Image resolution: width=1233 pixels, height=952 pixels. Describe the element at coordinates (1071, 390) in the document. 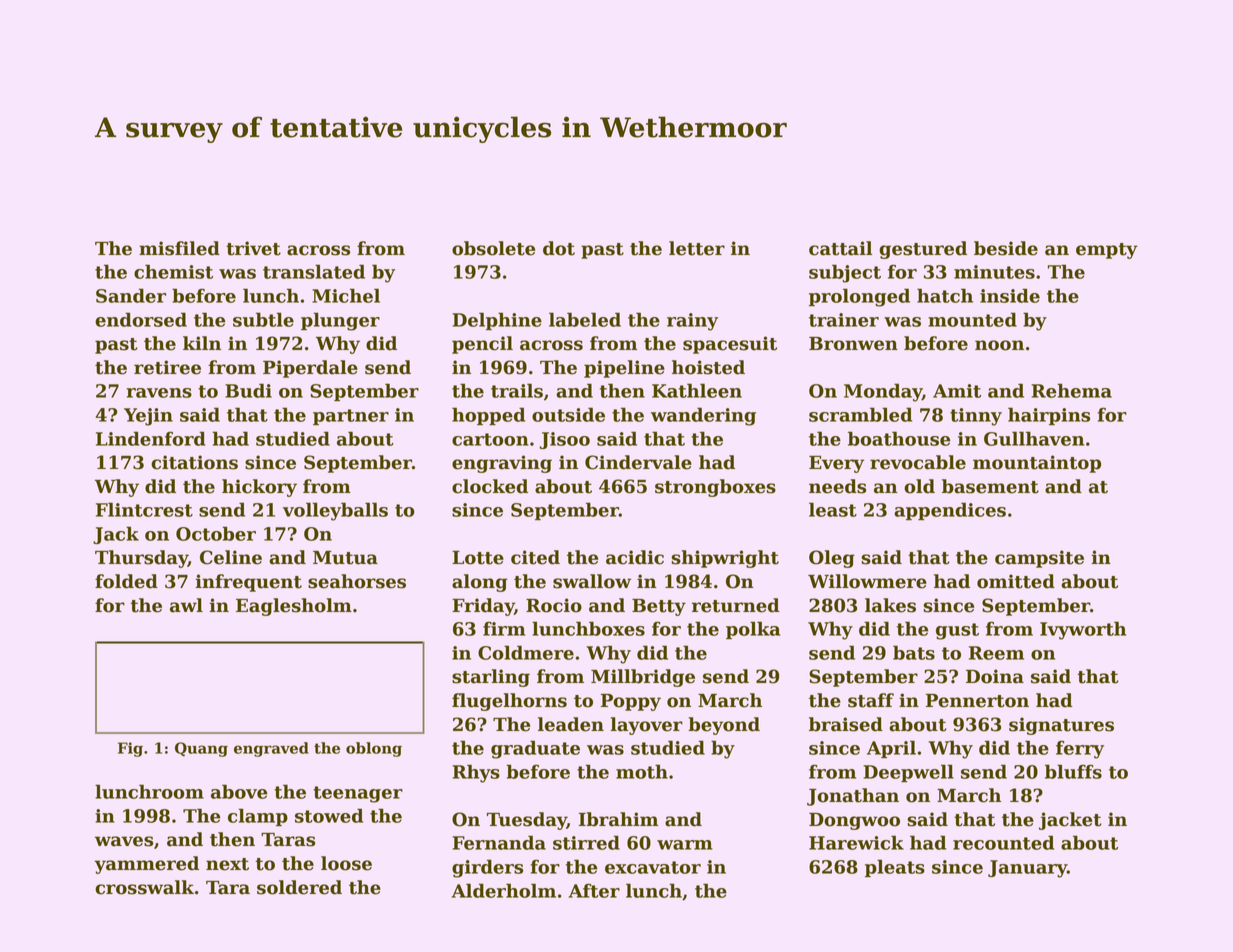

I see `Rehema` at that location.
